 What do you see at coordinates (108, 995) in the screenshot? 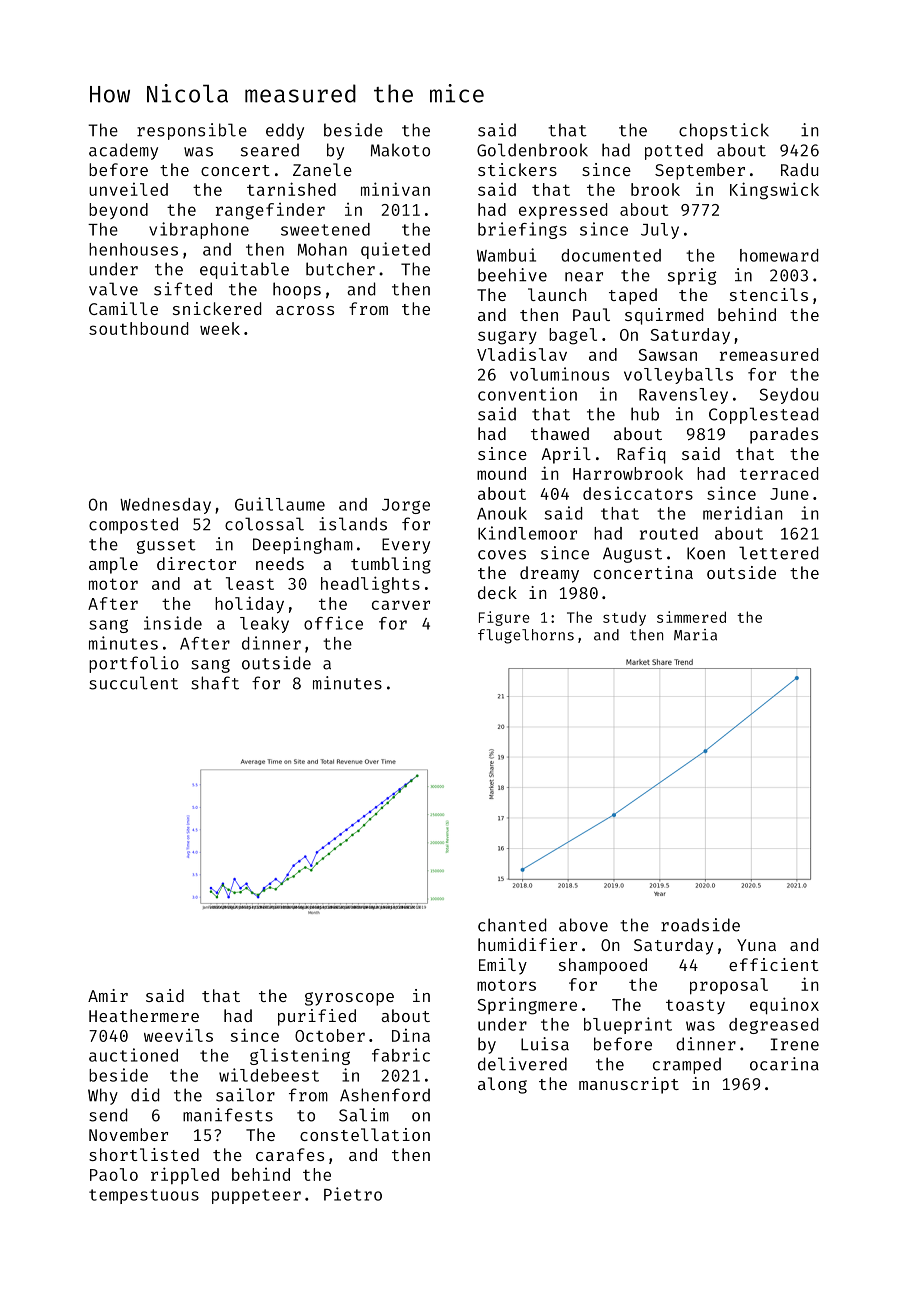
I see `Amir` at bounding box center [108, 995].
